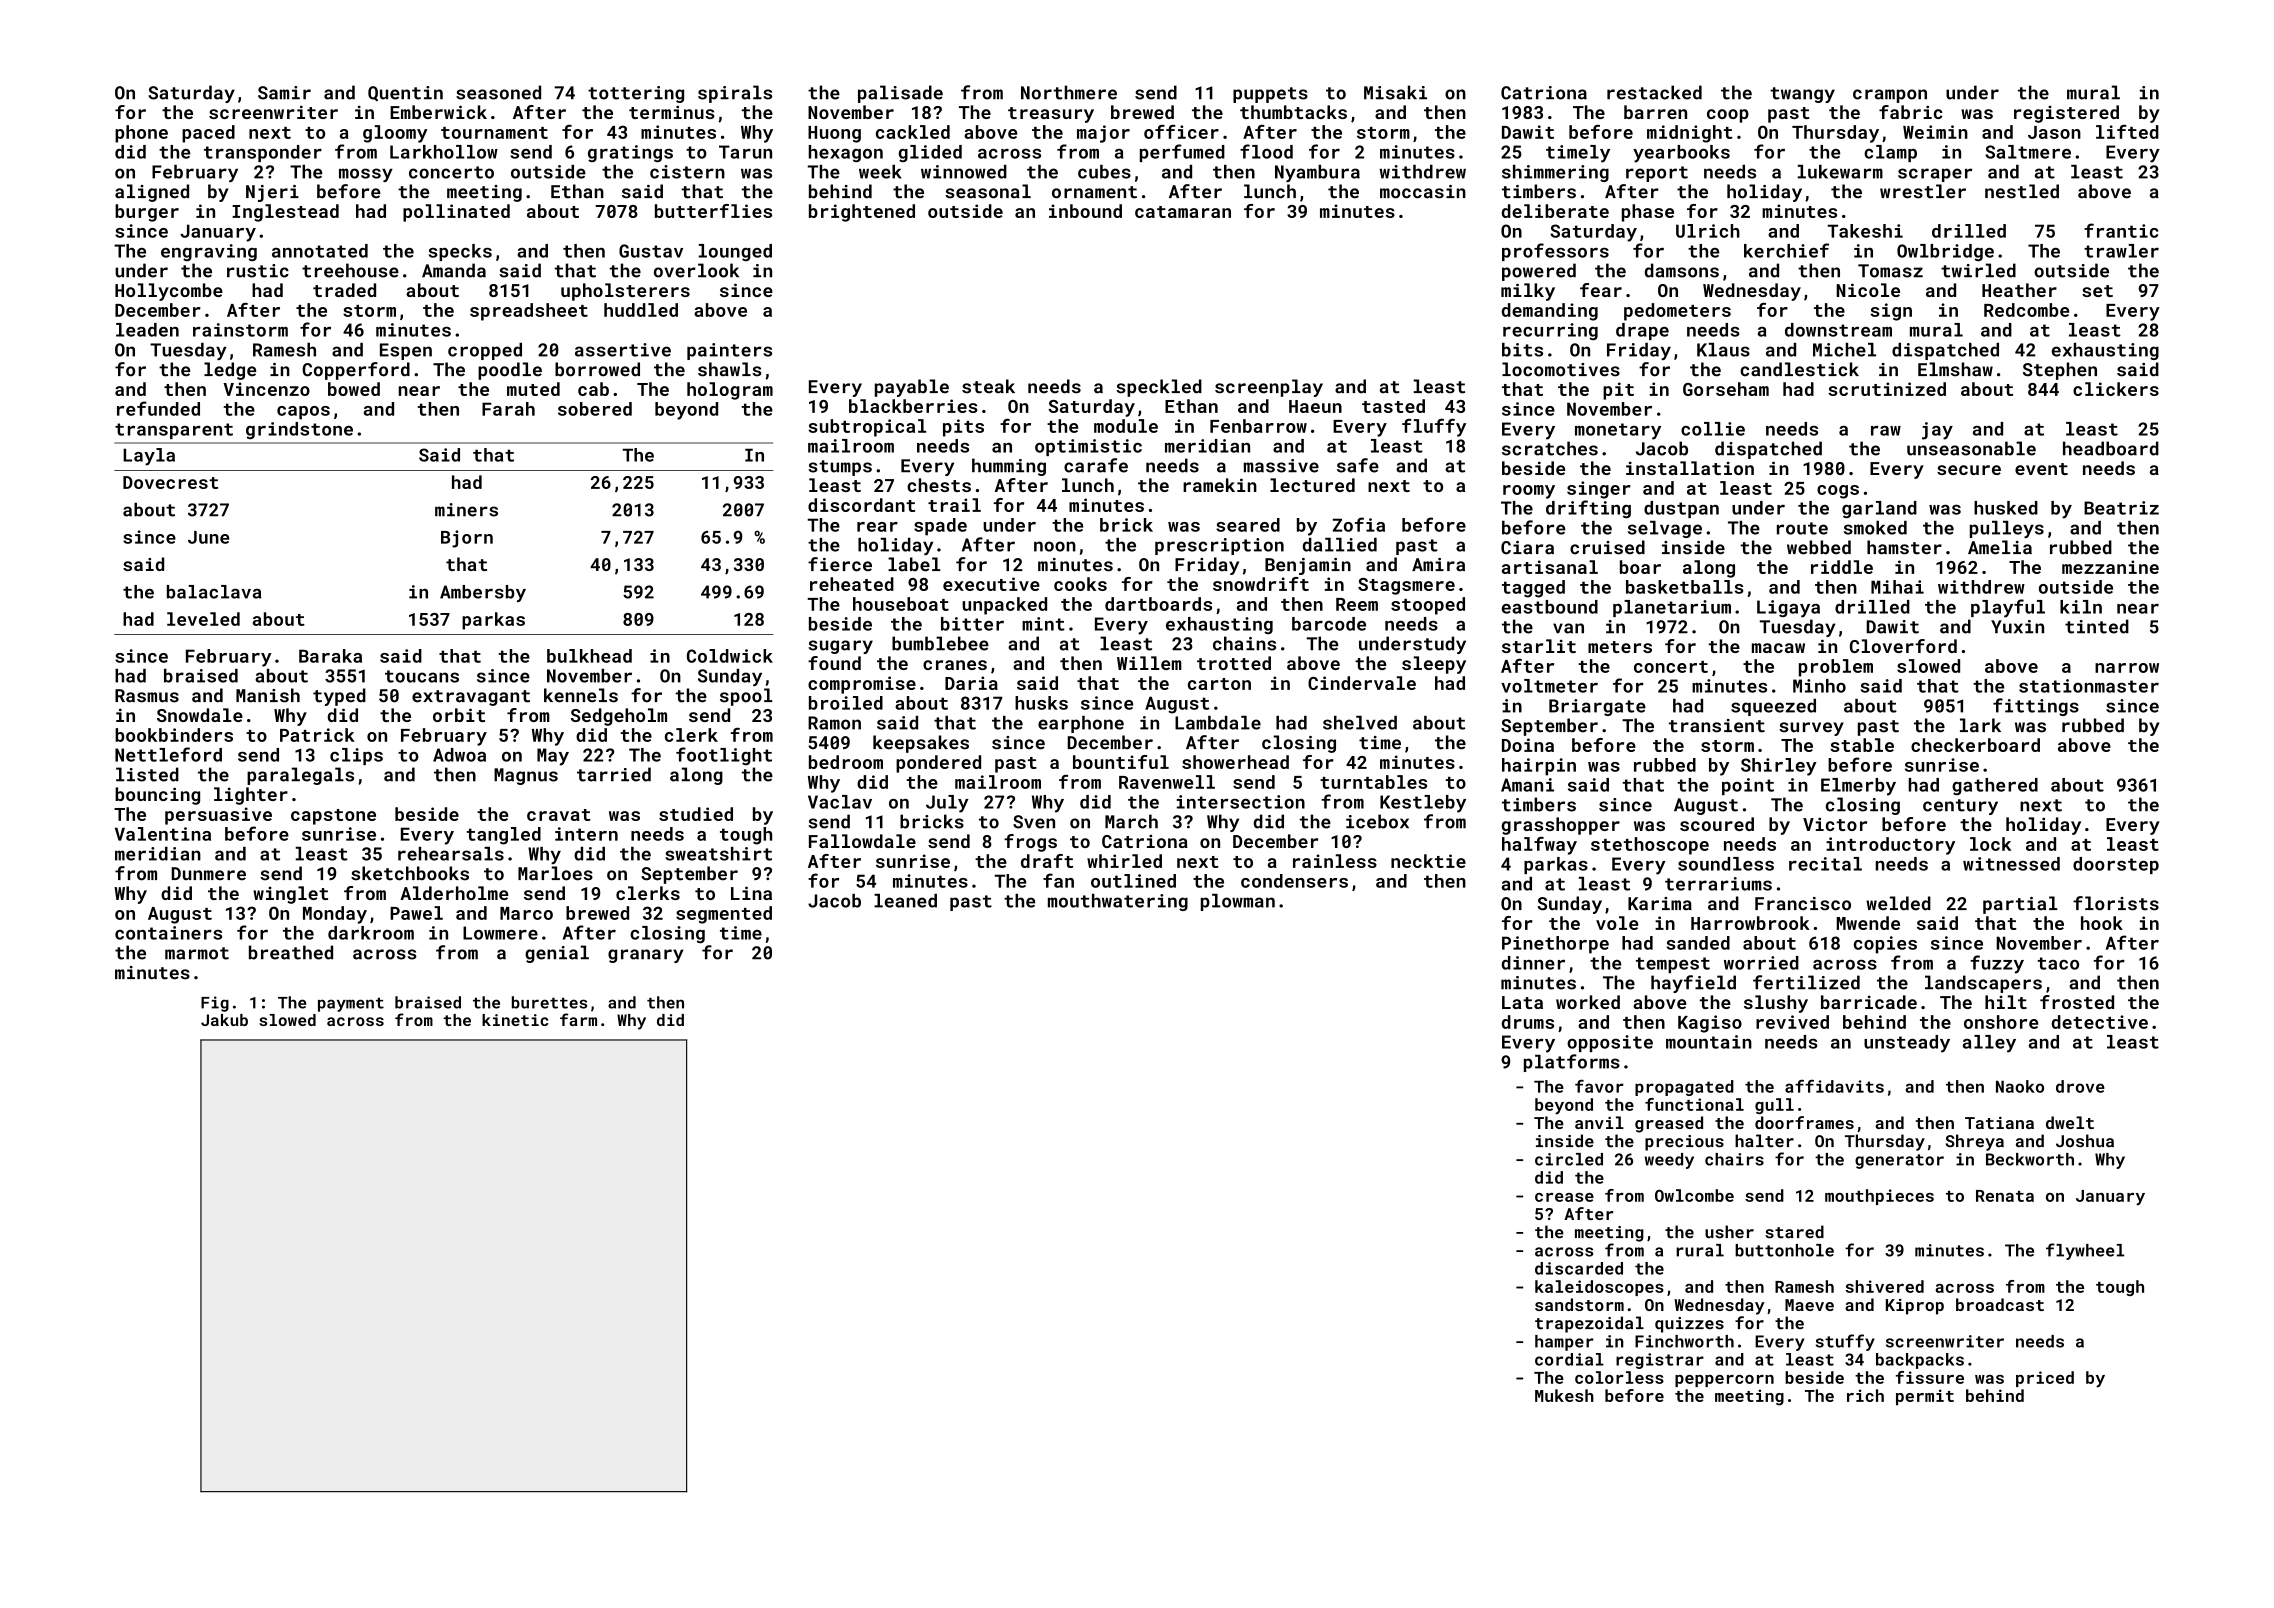 The width and height of the image is (2274, 1608). What do you see at coordinates (1555, 945) in the image?
I see `Pinethorpe` at bounding box center [1555, 945].
